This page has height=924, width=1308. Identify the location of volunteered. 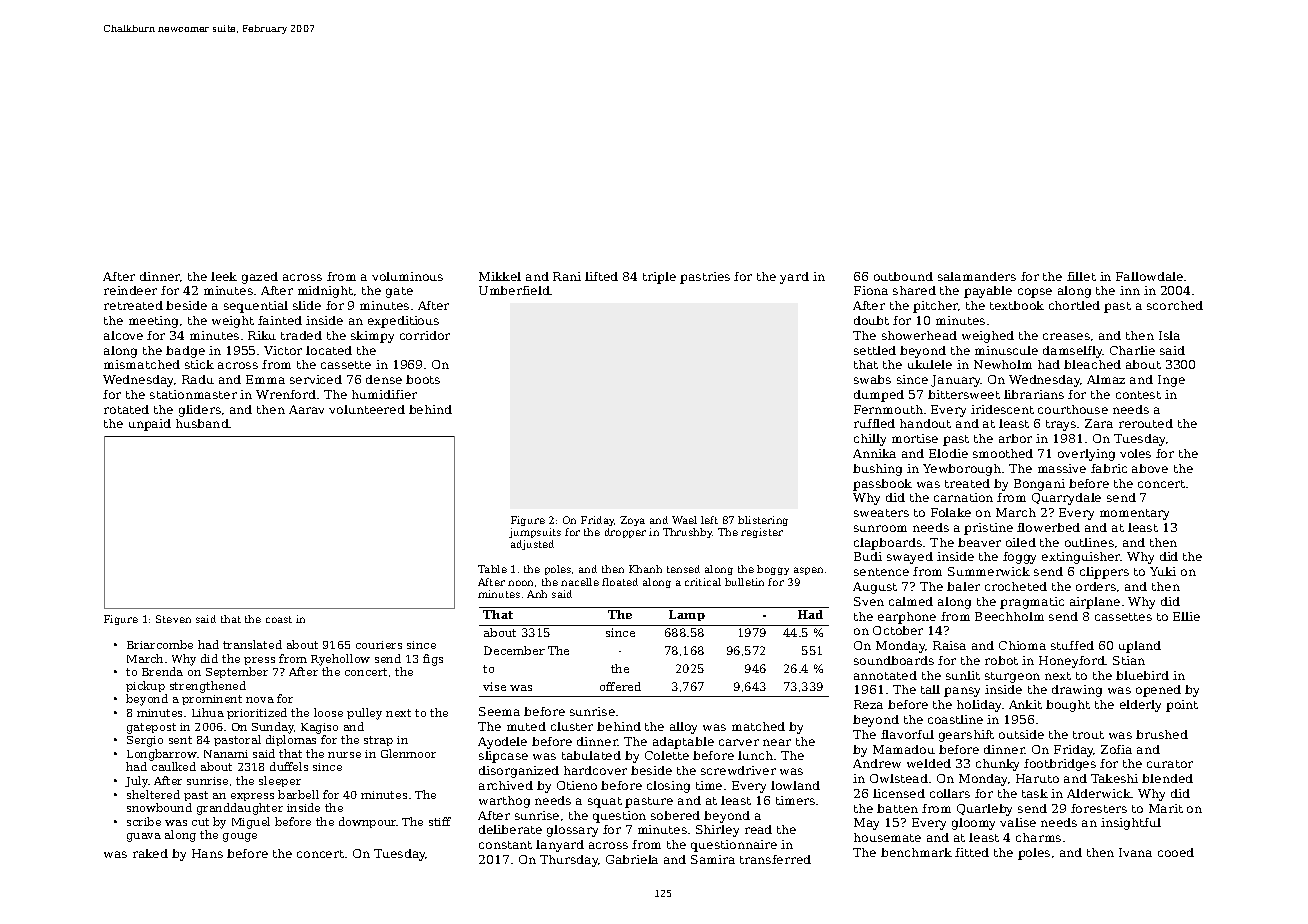
(367, 409).
